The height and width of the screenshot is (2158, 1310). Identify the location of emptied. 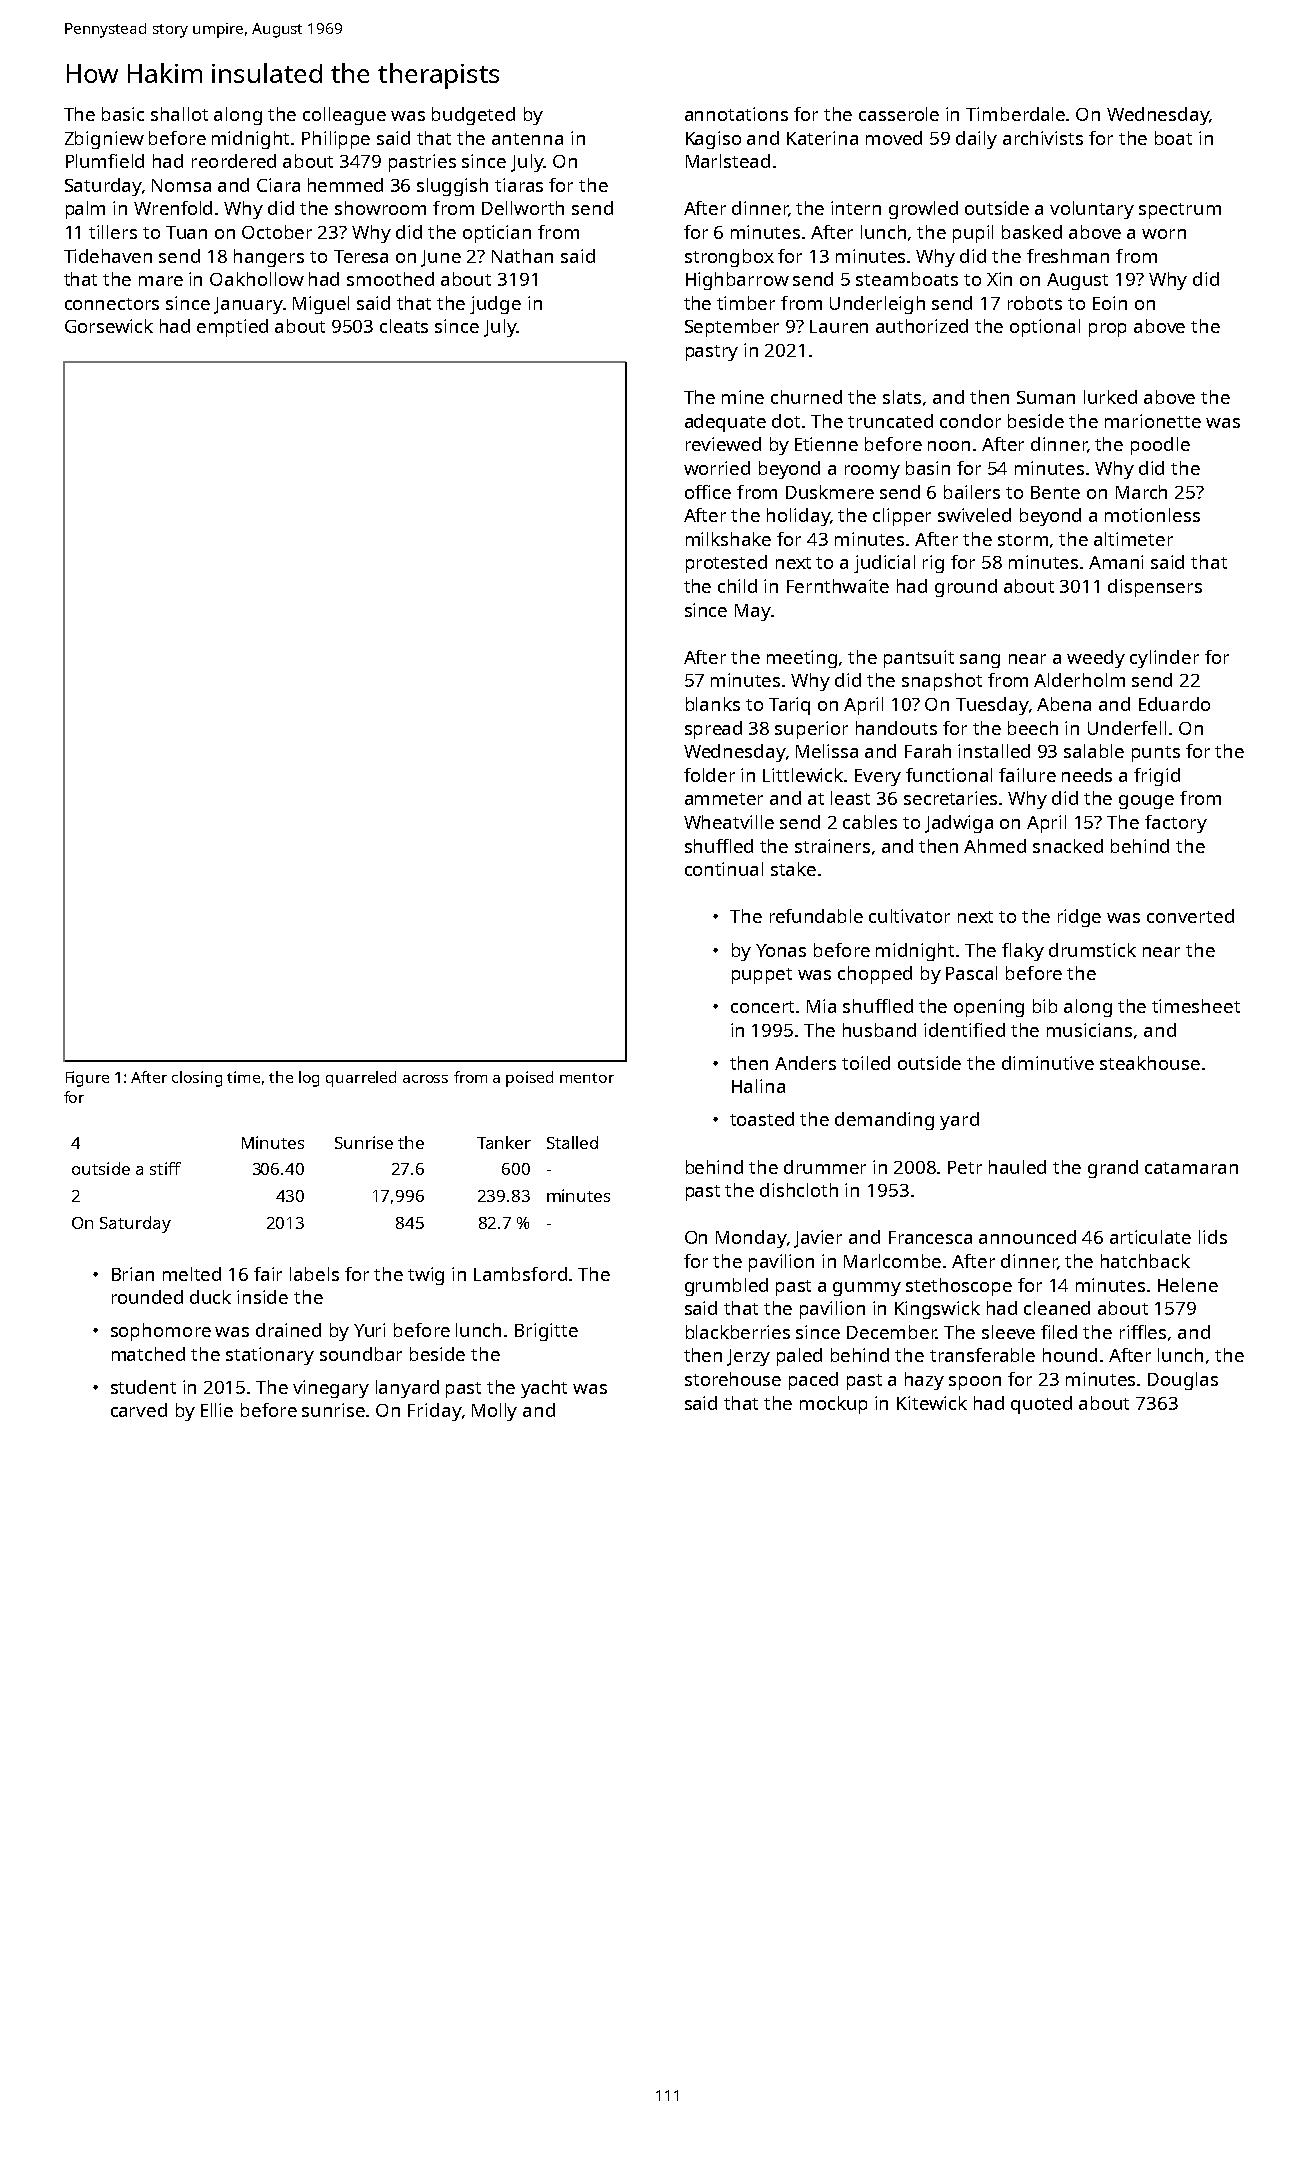
(232, 328).
